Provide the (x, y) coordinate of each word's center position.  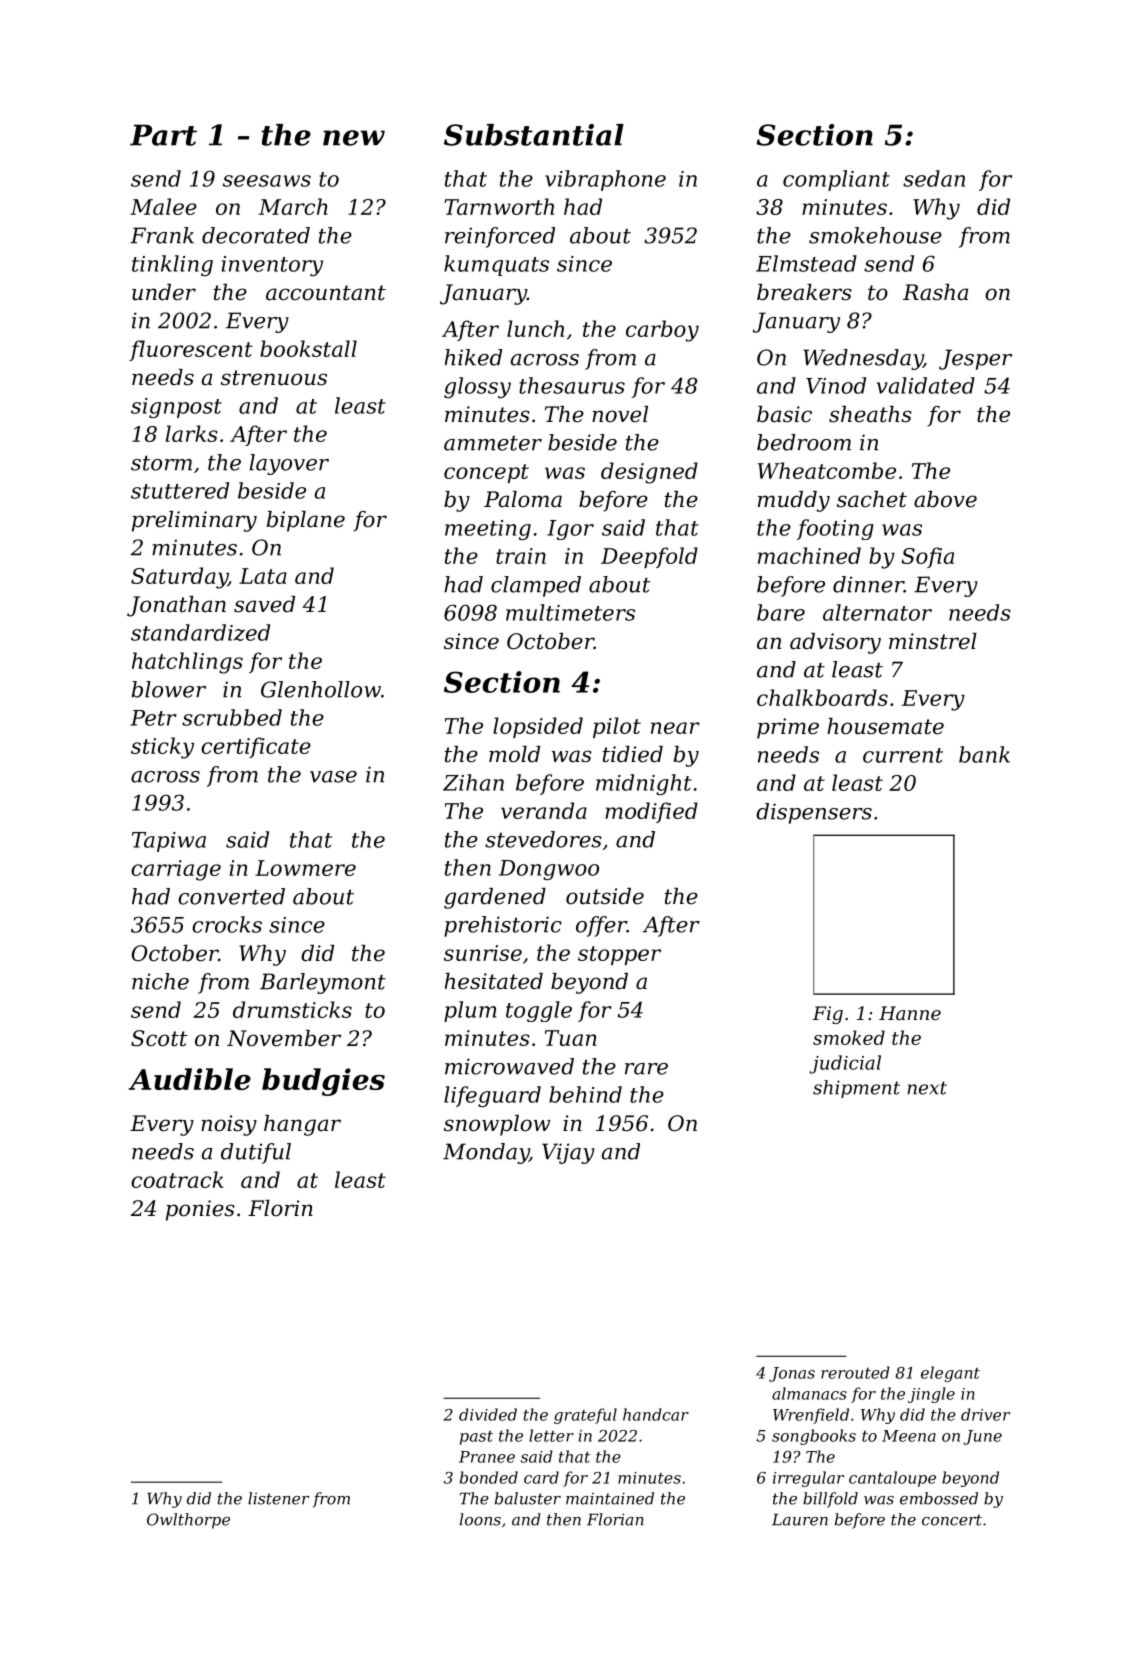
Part (163, 135)
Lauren (800, 1519)
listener (278, 1498)
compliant (836, 180)
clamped (536, 586)
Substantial (534, 135)
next (927, 1088)
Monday (486, 1153)
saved (264, 604)
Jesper (975, 359)
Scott (159, 1038)
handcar (656, 1414)
